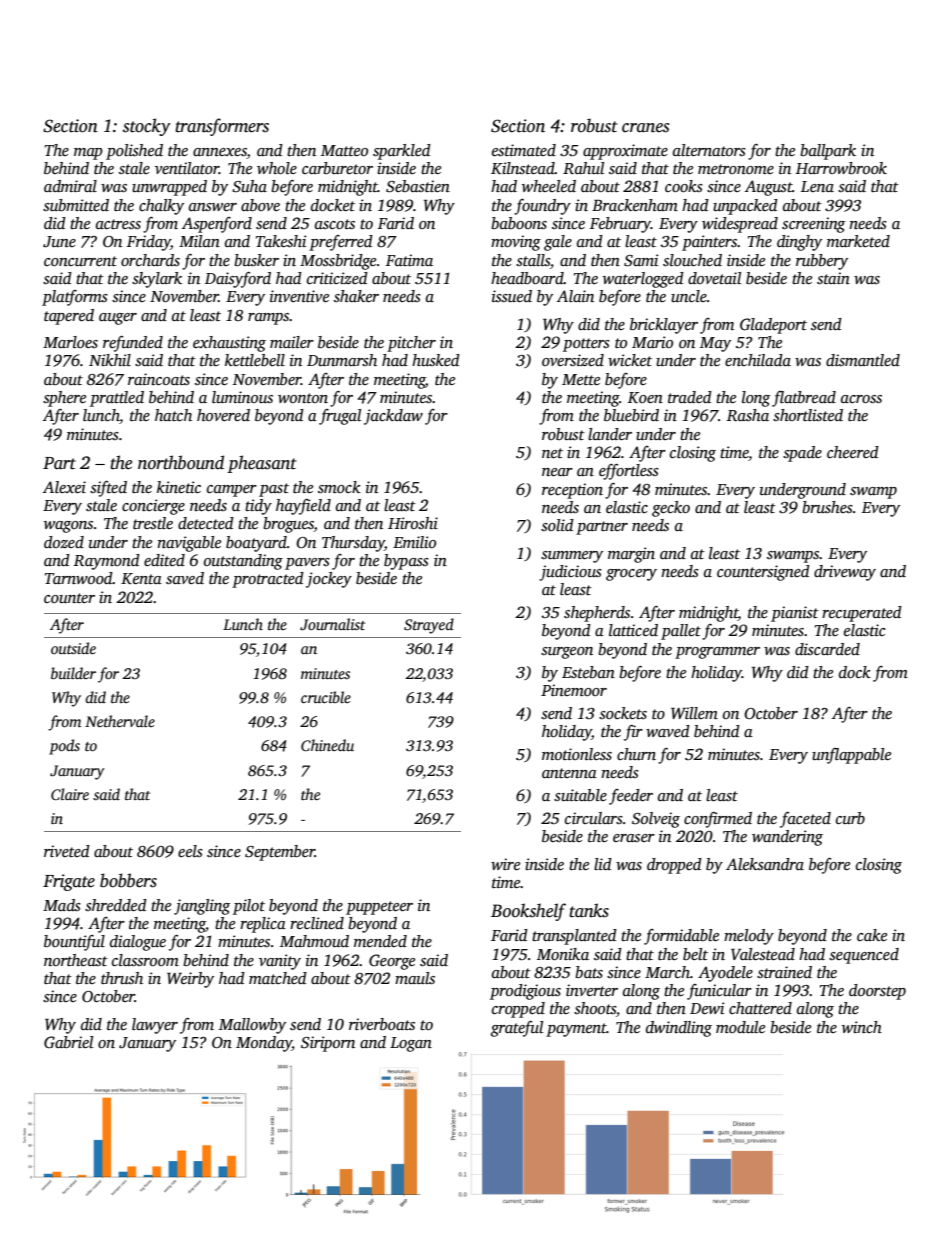  What do you see at coordinates (694, 713) in the page?
I see `Willem` at bounding box center [694, 713].
